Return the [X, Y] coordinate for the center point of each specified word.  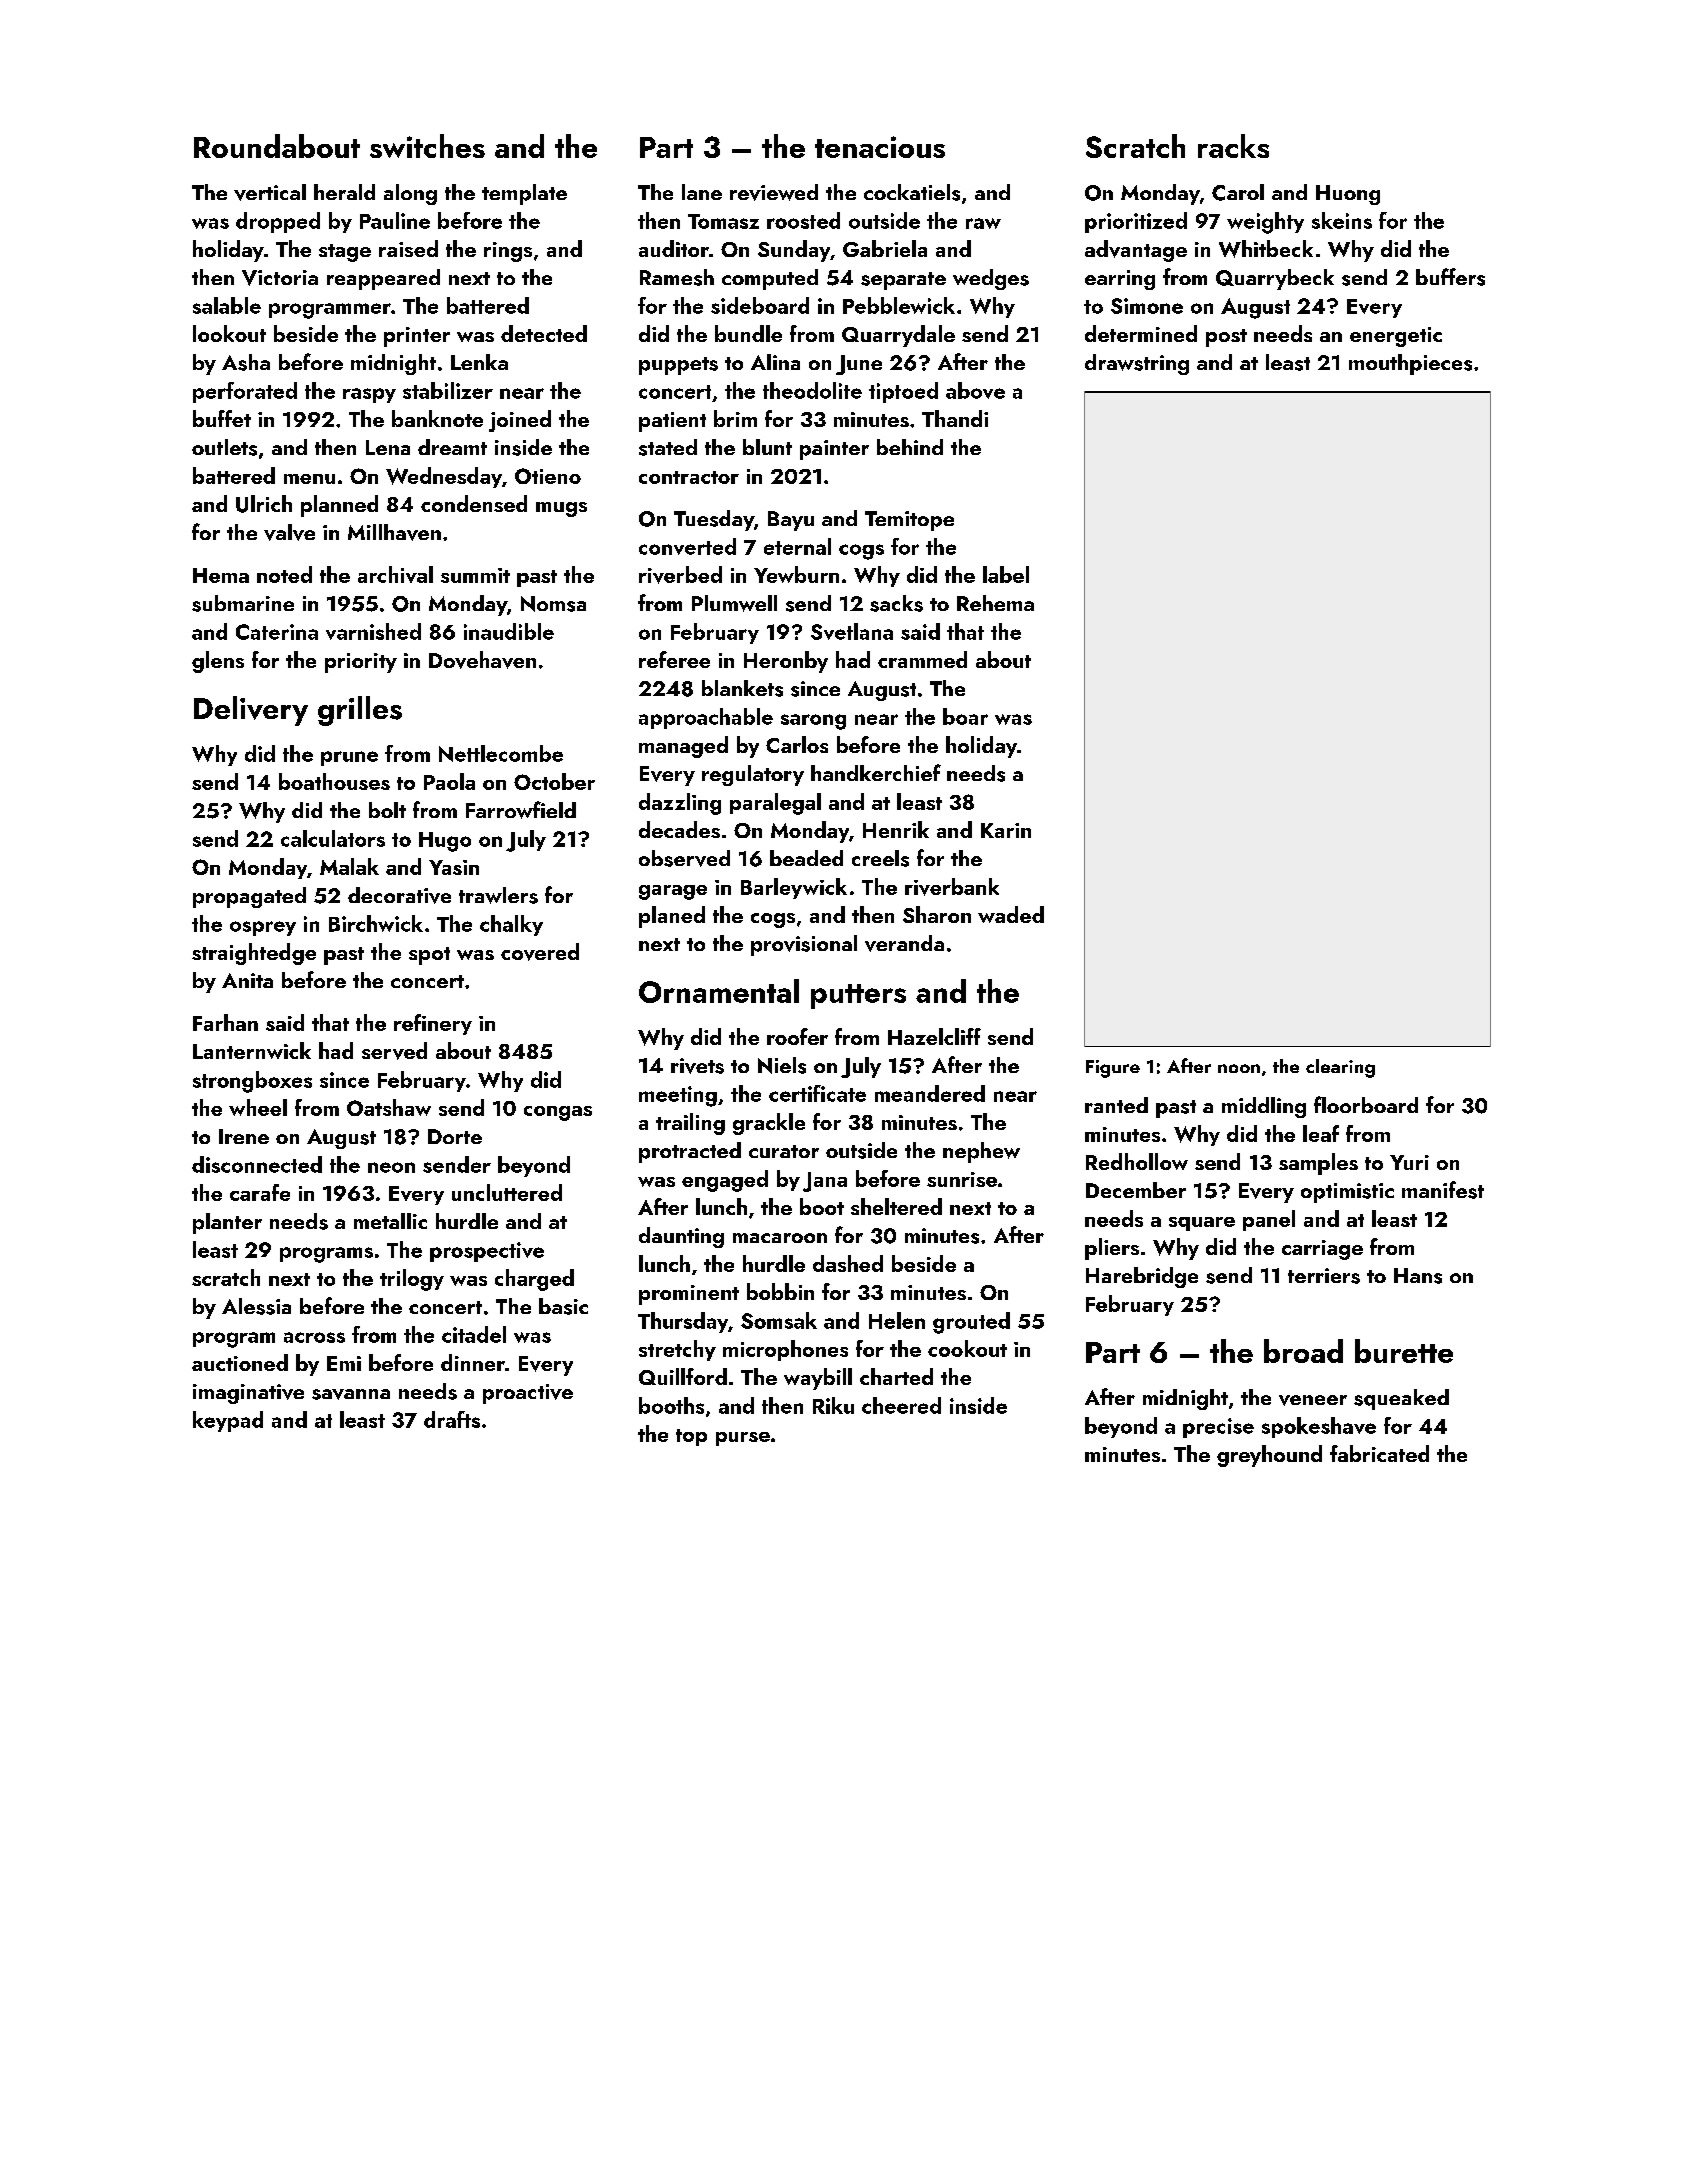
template [524, 194]
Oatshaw [389, 1107]
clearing [1340, 1068]
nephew [981, 1152]
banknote [437, 418]
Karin [1006, 830]
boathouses [334, 781]
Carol [1238, 192]
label [1006, 574]
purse [743, 1439]
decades [679, 829]
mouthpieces [1410, 364]
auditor [674, 248]
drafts [452, 1419]
